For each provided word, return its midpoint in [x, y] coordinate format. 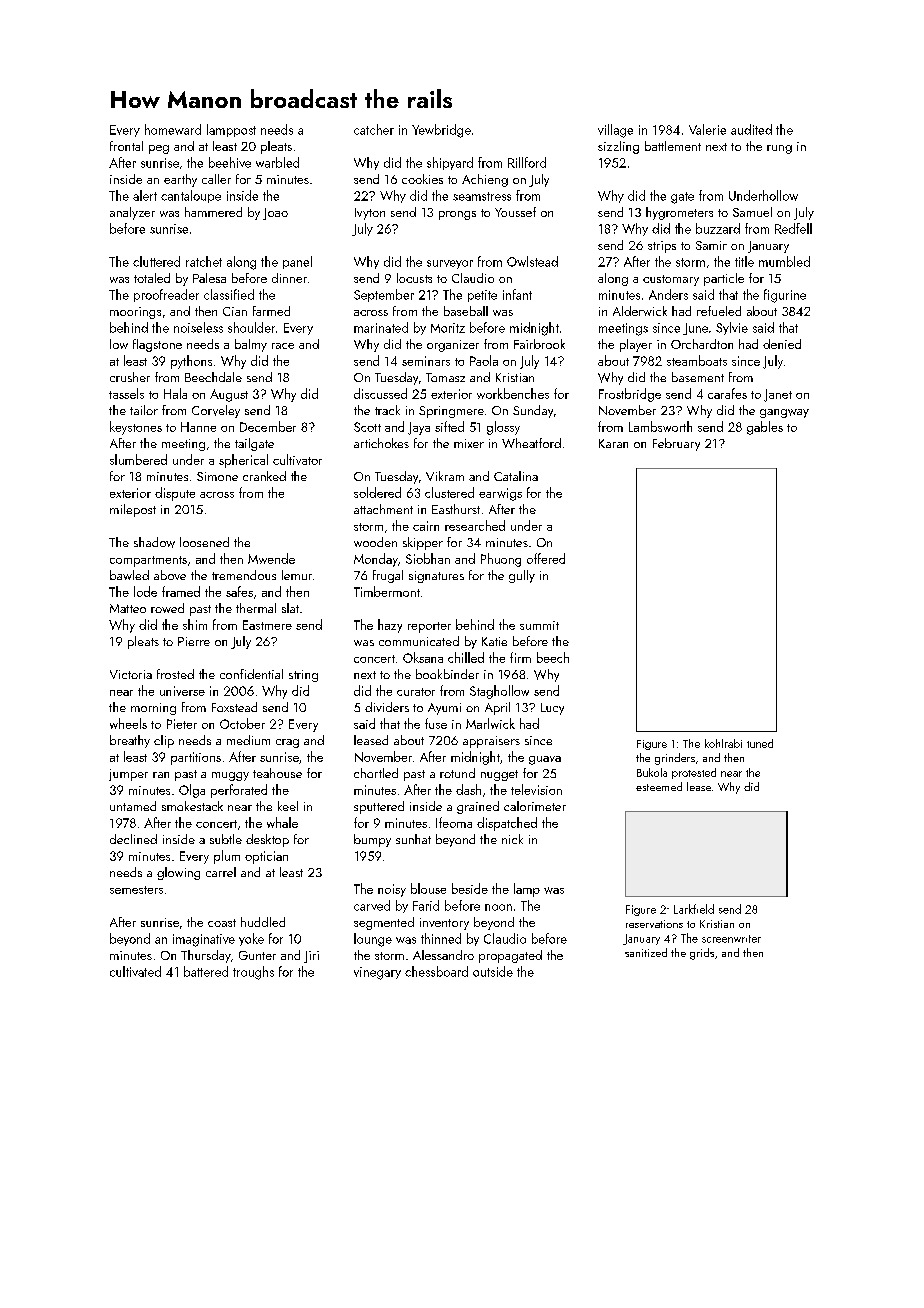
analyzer [132, 213]
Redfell [793, 228]
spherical [243, 461]
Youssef [515, 212]
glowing [178, 873]
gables [765, 428]
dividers [387, 707]
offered [546, 558]
